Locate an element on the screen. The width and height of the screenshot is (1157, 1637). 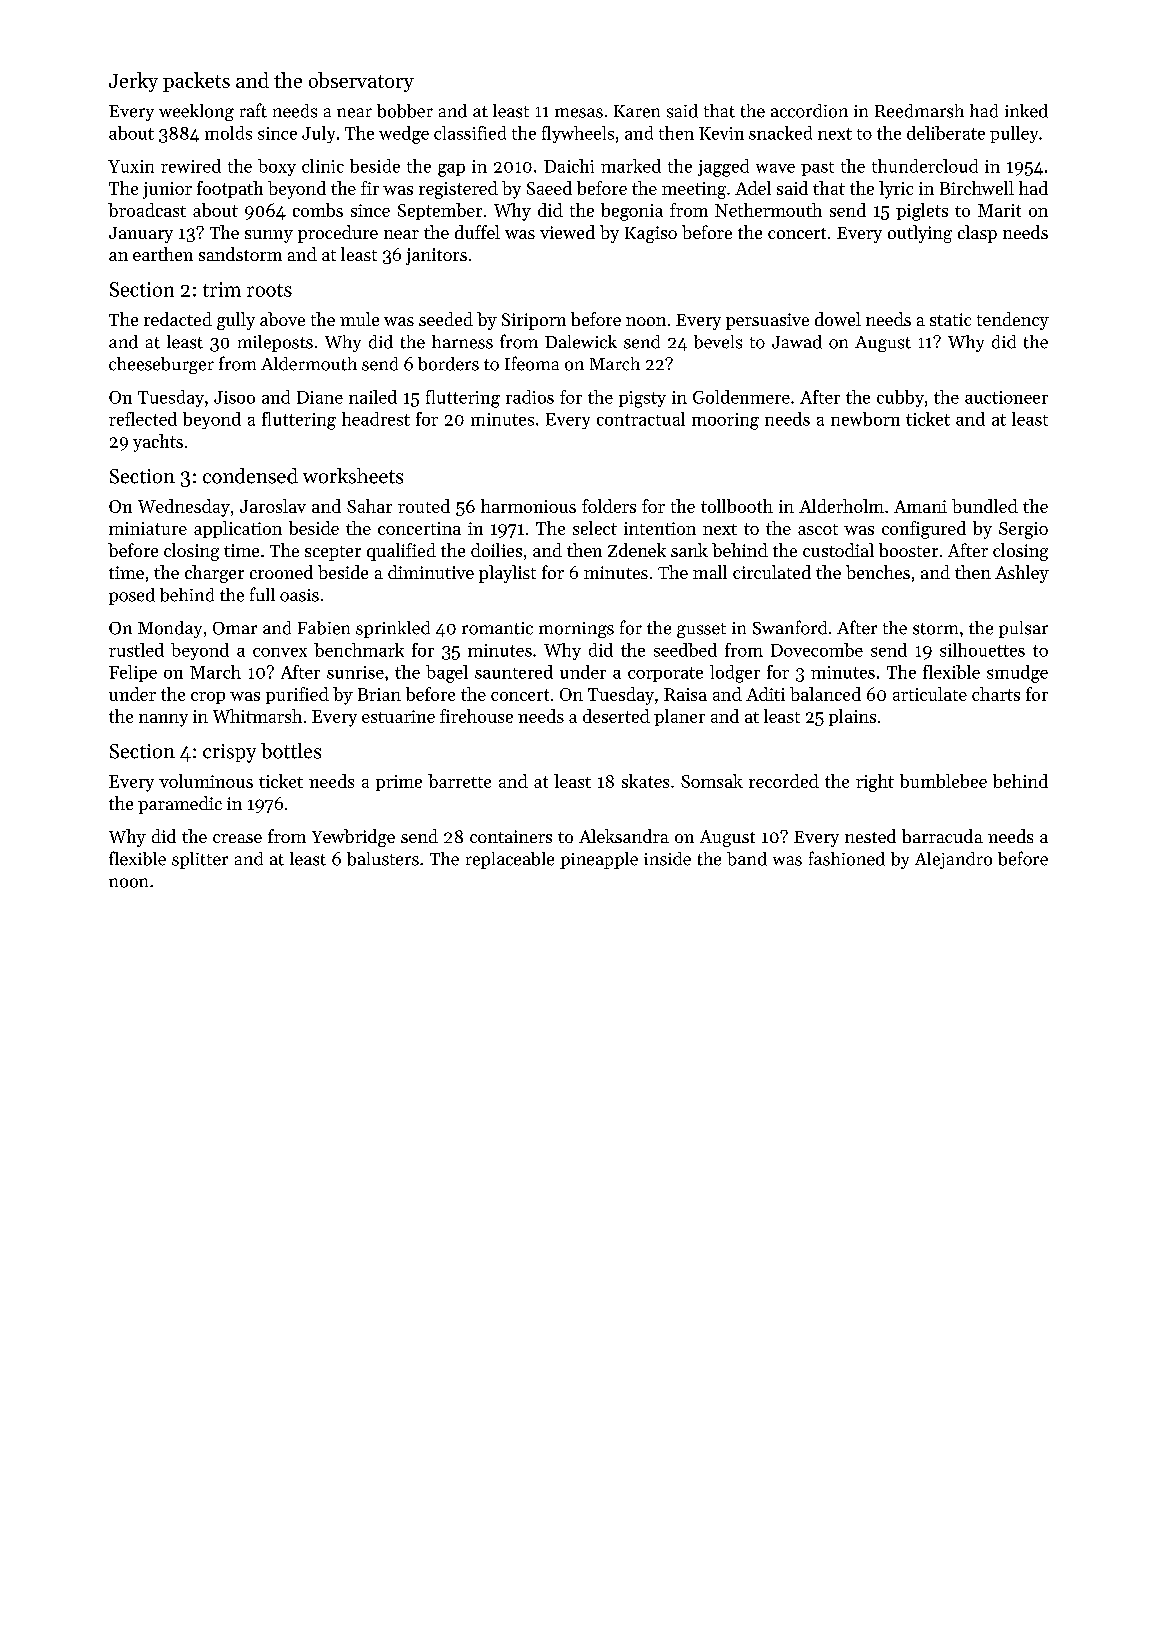
full is located at coordinates (262, 594).
